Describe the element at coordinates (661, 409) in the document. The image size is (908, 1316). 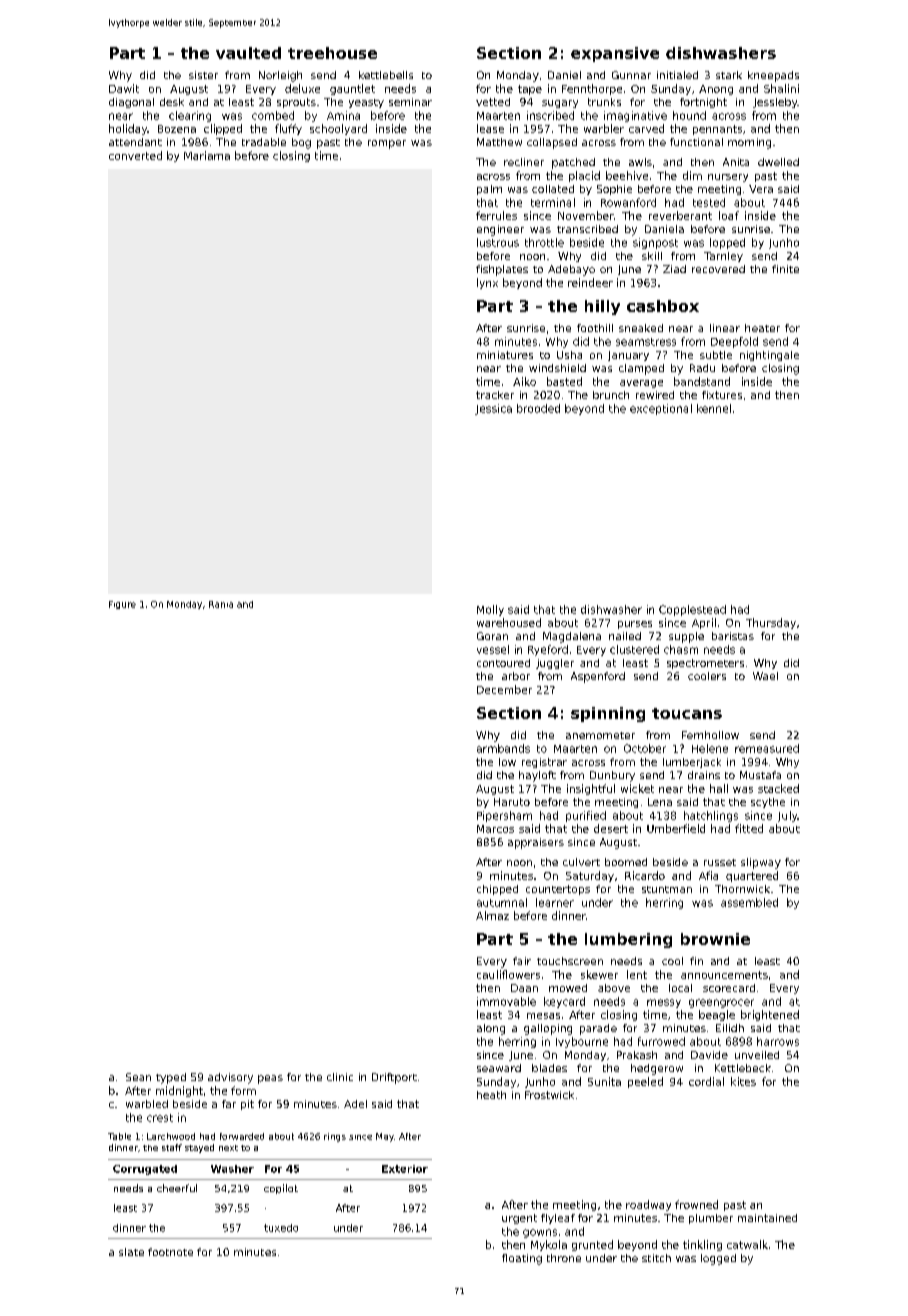
I see `exceptional` at that location.
